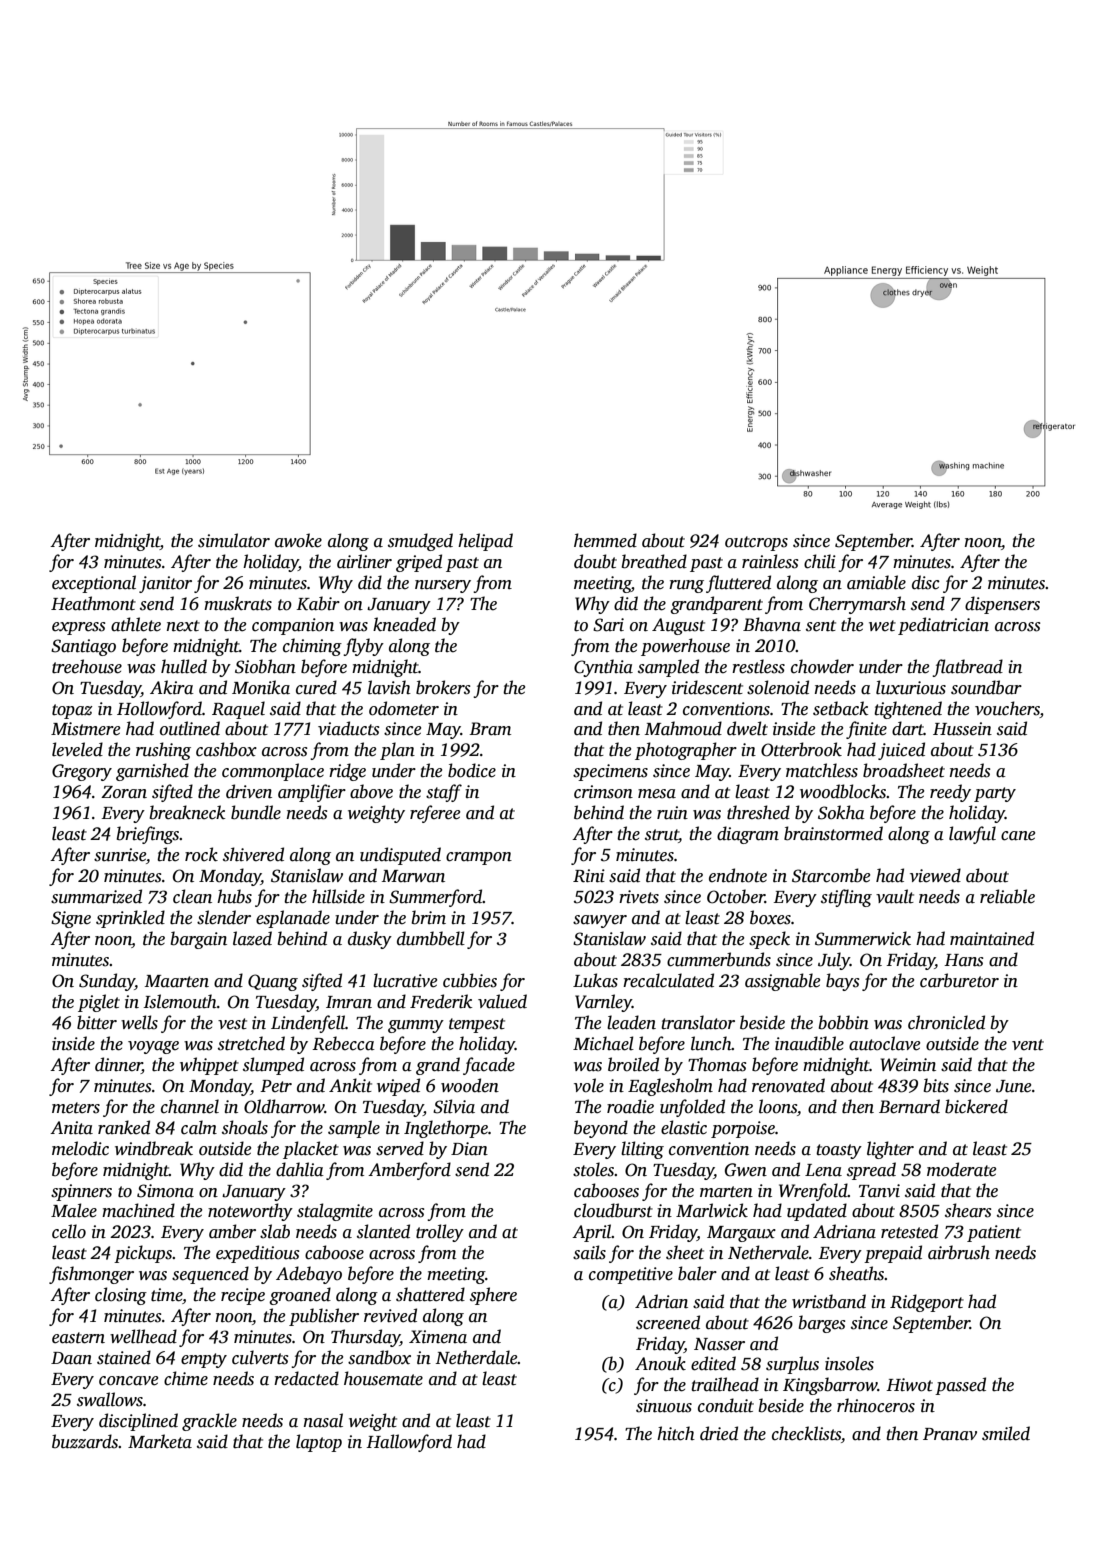 The height and width of the screenshot is (1560, 1103). I want to click on roadie, so click(630, 1106).
